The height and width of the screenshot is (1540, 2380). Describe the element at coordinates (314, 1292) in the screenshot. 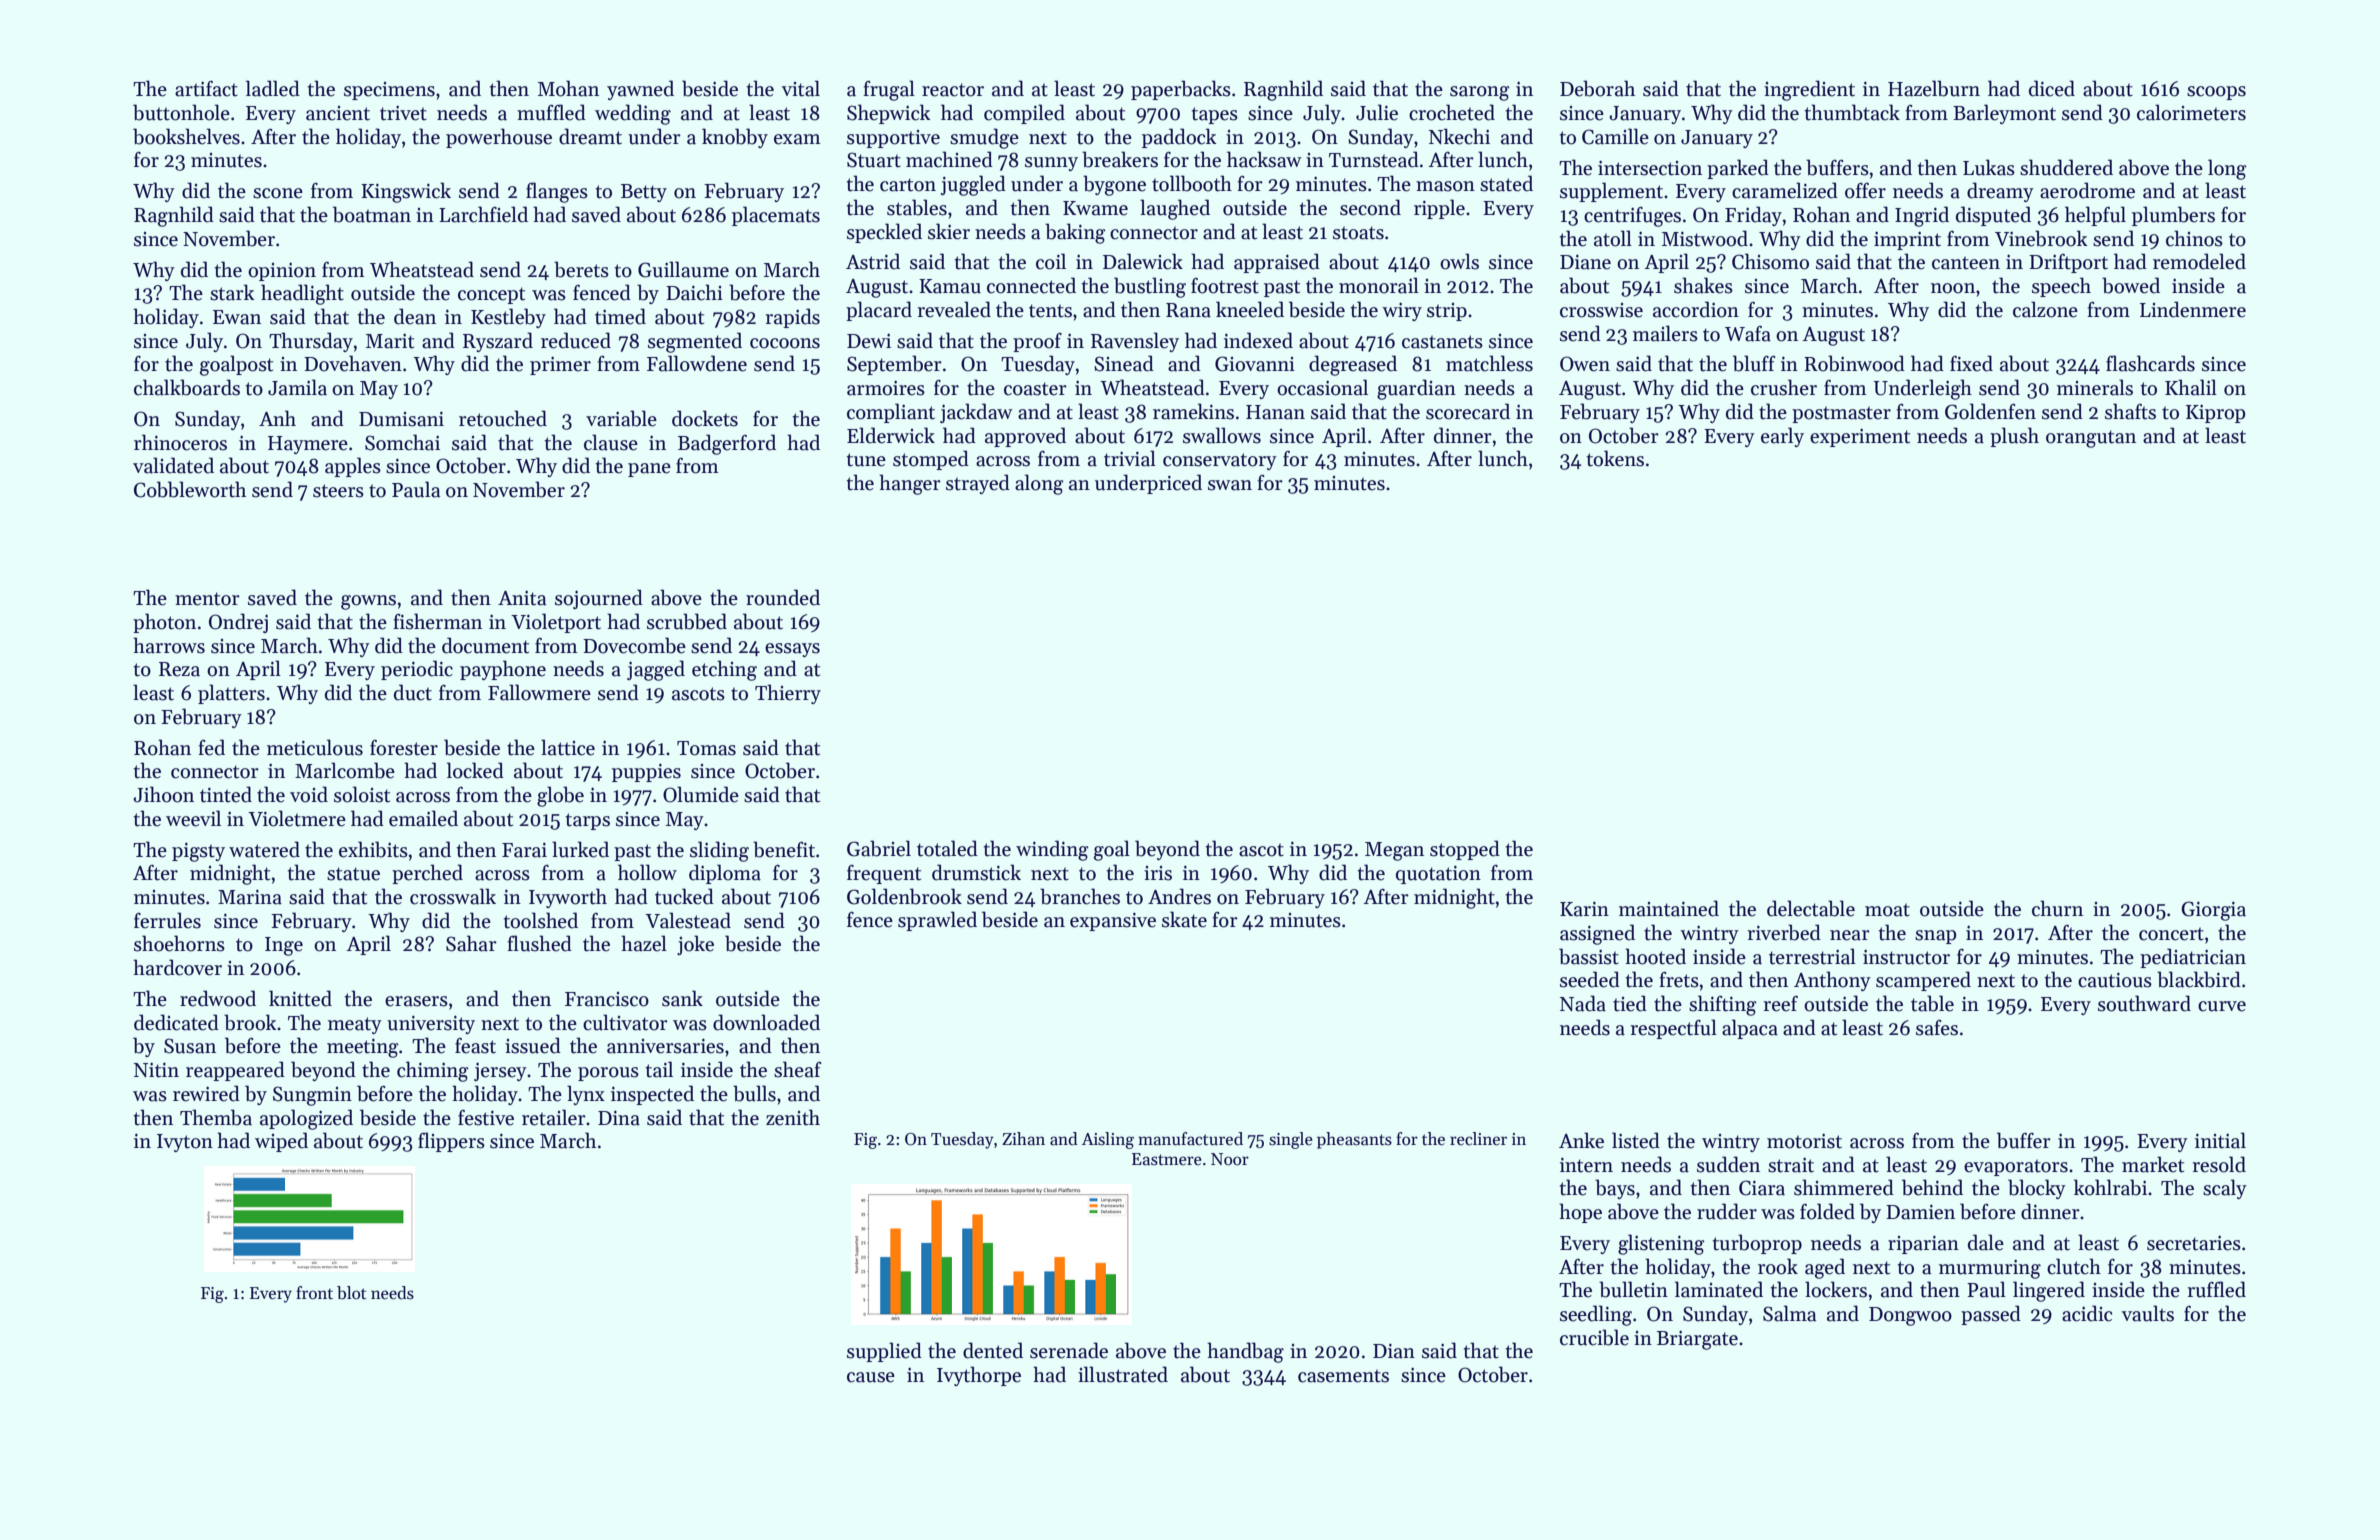

I see `front` at that location.
